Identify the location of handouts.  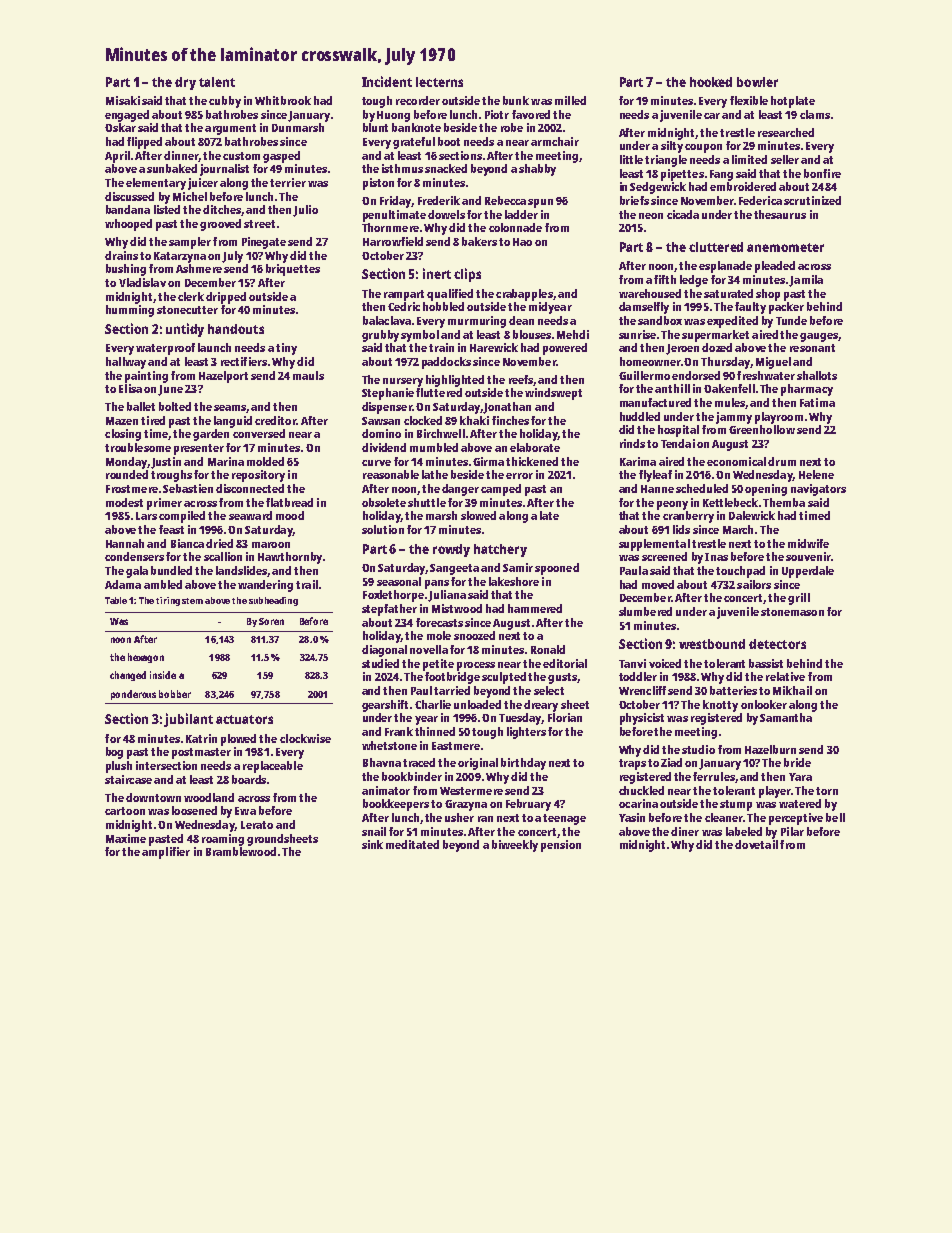
(236, 329).
